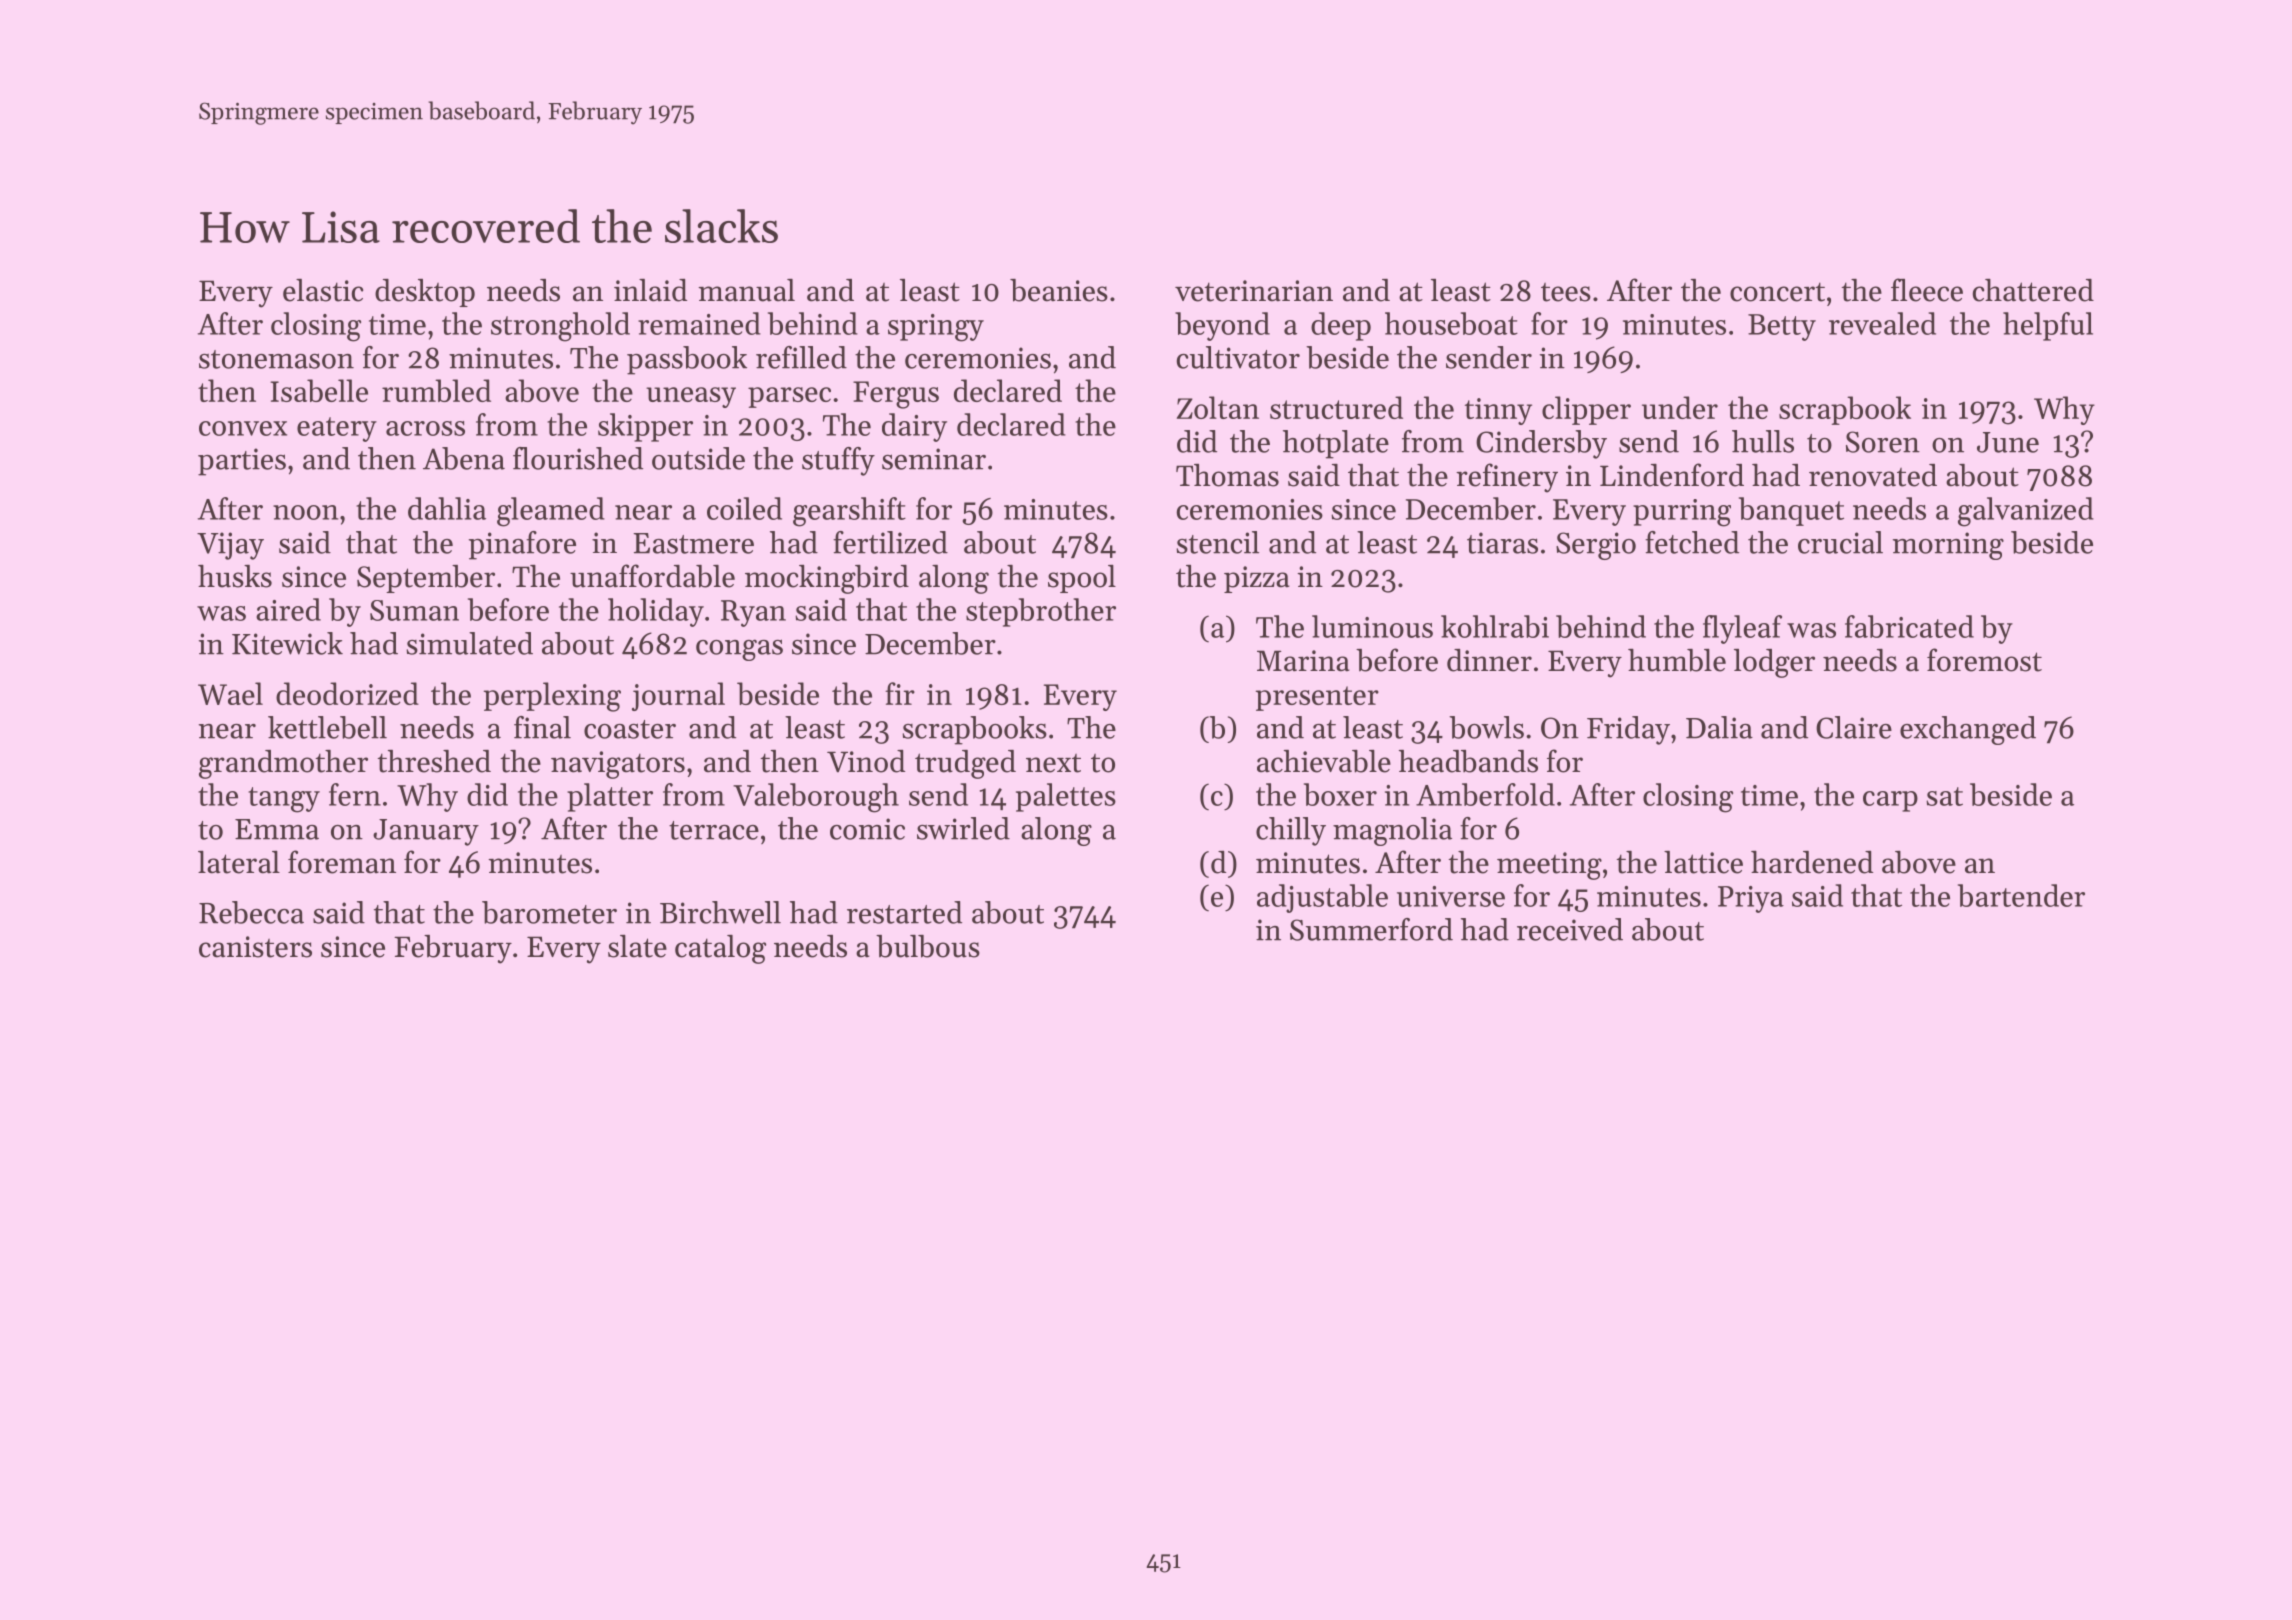  I want to click on veterinarian, so click(1254, 291).
